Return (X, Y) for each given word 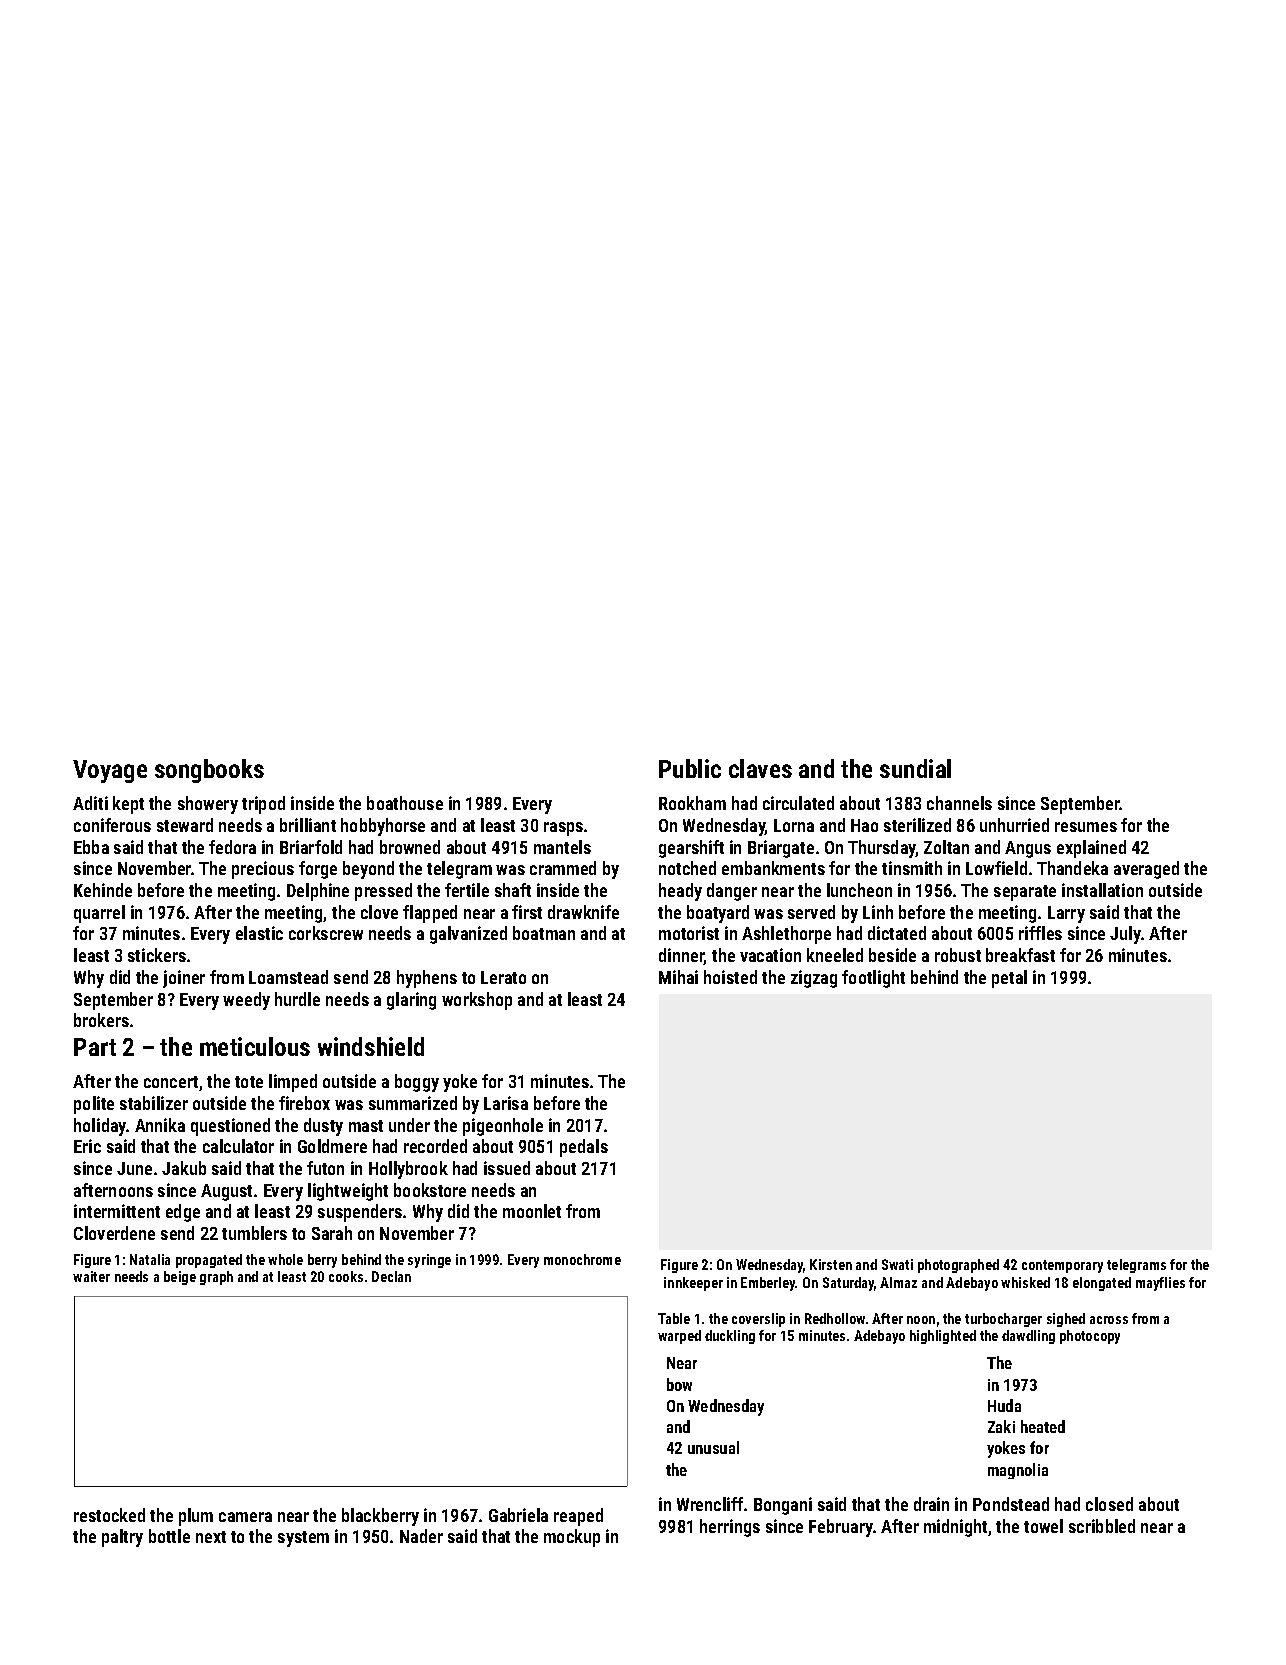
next (211, 1537)
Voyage (110, 771)
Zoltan (946, 847)
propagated (209, 1261)
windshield (371, 1046)
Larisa (506, 1103)
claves (760, 768)
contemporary (1062, 1266)
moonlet (532, 1211)
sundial (915, 768)
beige (180, 1278)
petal (1009, 979)
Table (674, 1318)
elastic (259, 933)
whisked (1025, 1282)
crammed (563, 868)
